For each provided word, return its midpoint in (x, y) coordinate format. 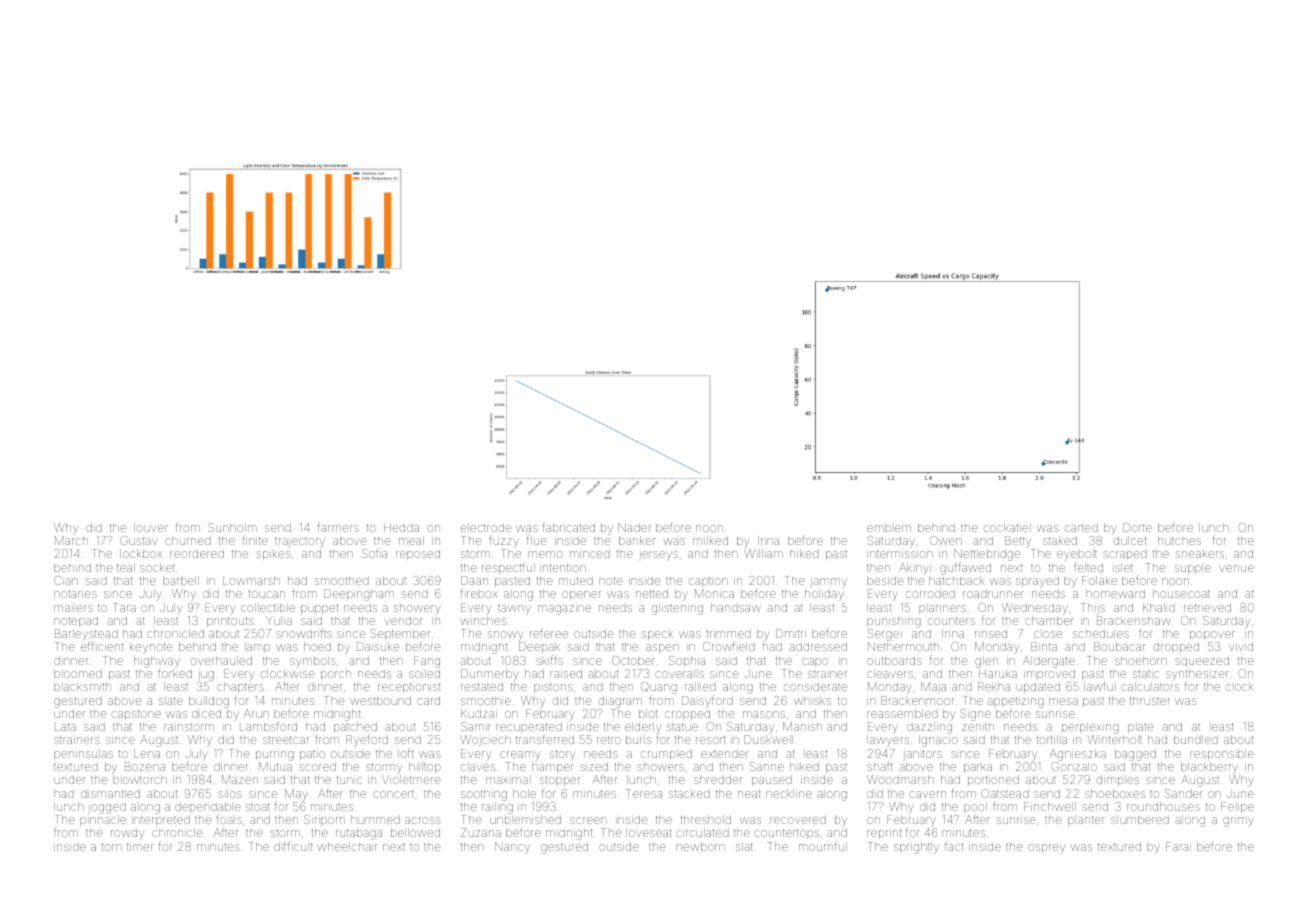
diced (206, 713)
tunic (349, 780)
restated (482, 686)
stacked (689, 793)
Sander (1184, 793)
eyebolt (1077, 555)
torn (111, 847)
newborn (700, 846)
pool (975, 808)
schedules (1101, 633)
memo (545, 554)
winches (484, 620)
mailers (73, 607)
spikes (274, 555)
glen (986, 662)
